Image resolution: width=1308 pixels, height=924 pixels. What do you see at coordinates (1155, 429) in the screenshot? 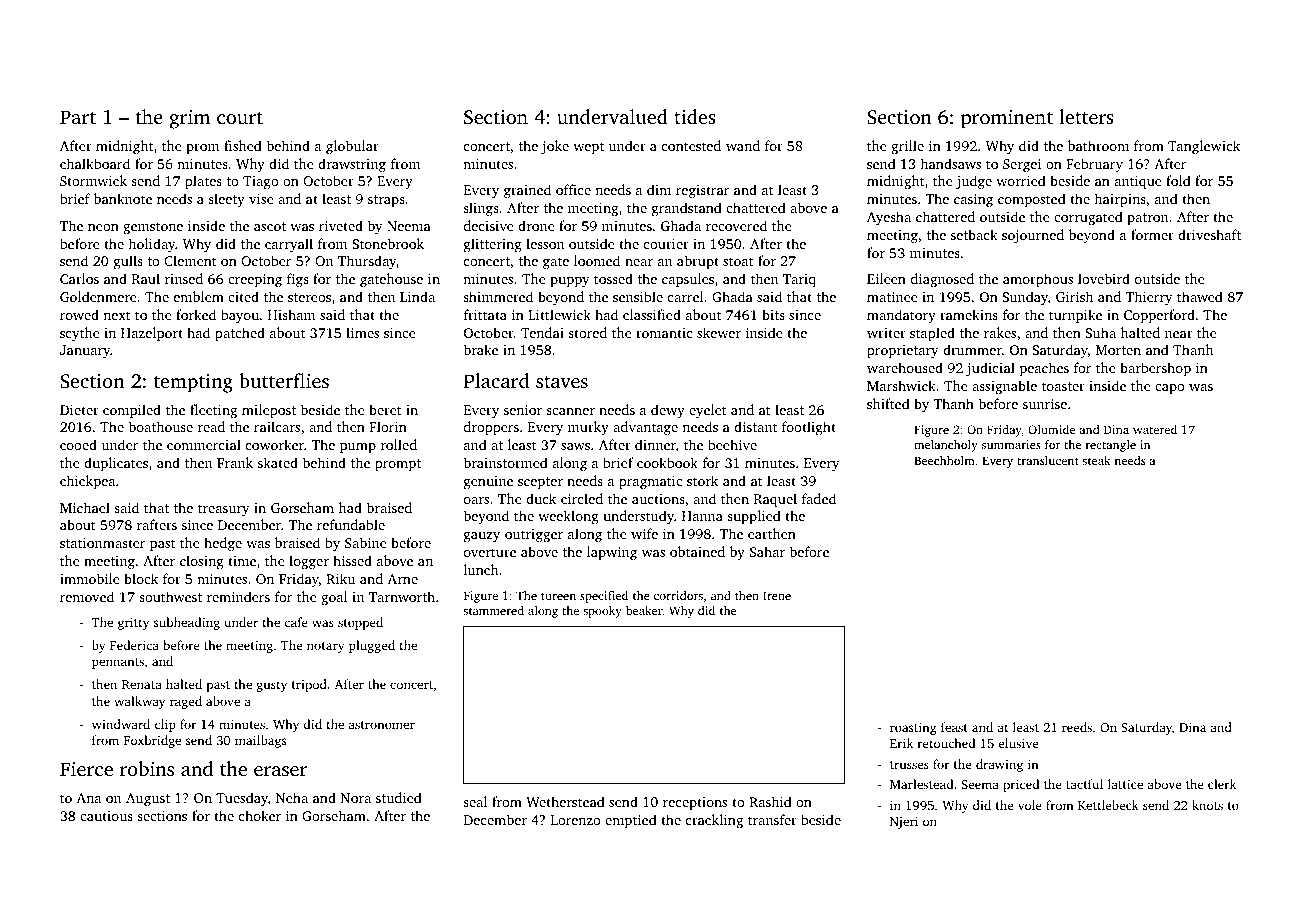
I see `watered` at bounding box center [1155, 429].
